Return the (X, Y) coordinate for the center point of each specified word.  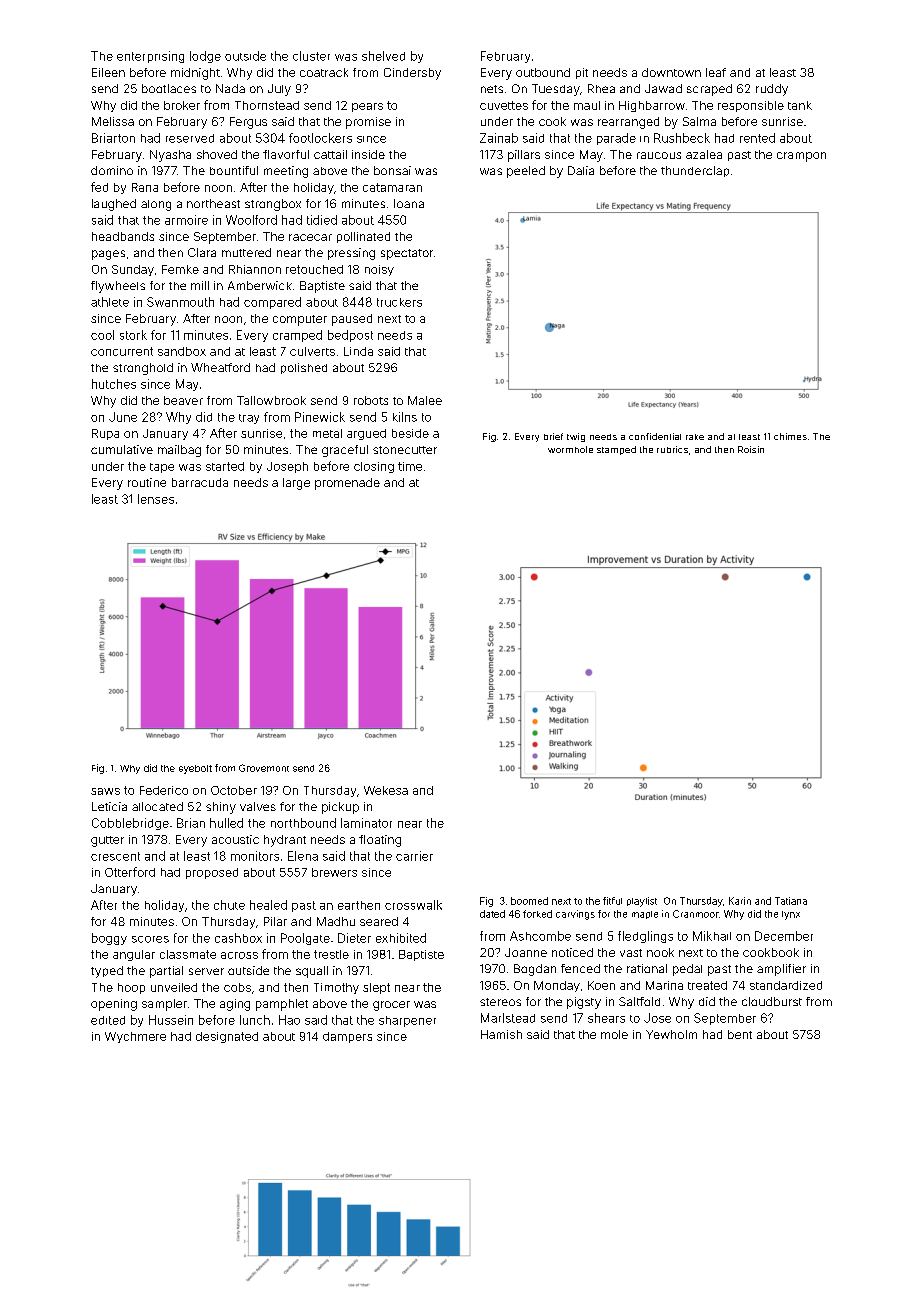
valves (258, 806)
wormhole (570, 449)
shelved (383, 56)
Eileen (108, 72)
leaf (716, 72)
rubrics (672, 449)
